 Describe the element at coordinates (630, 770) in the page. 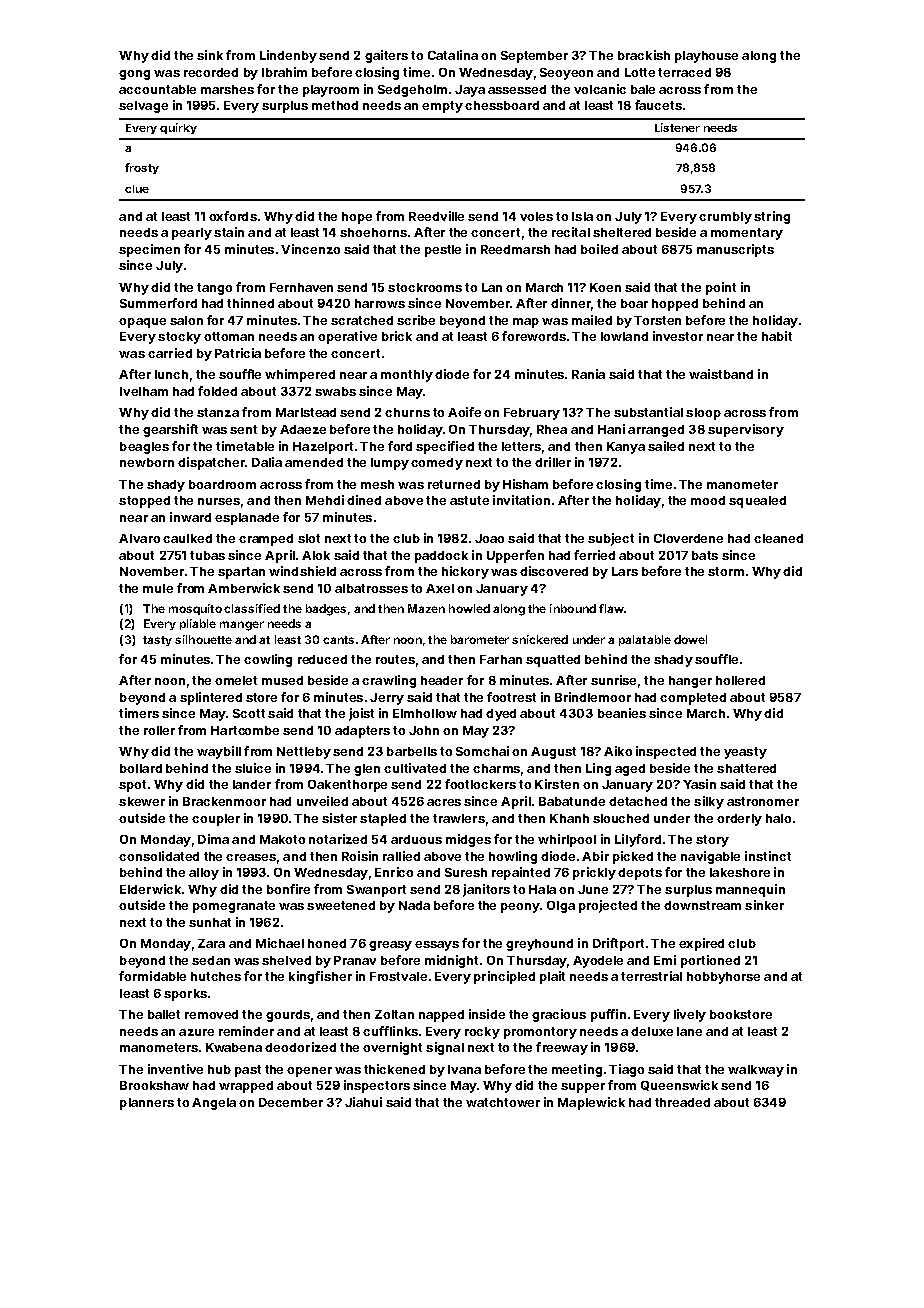

I see `aged` at that location.
